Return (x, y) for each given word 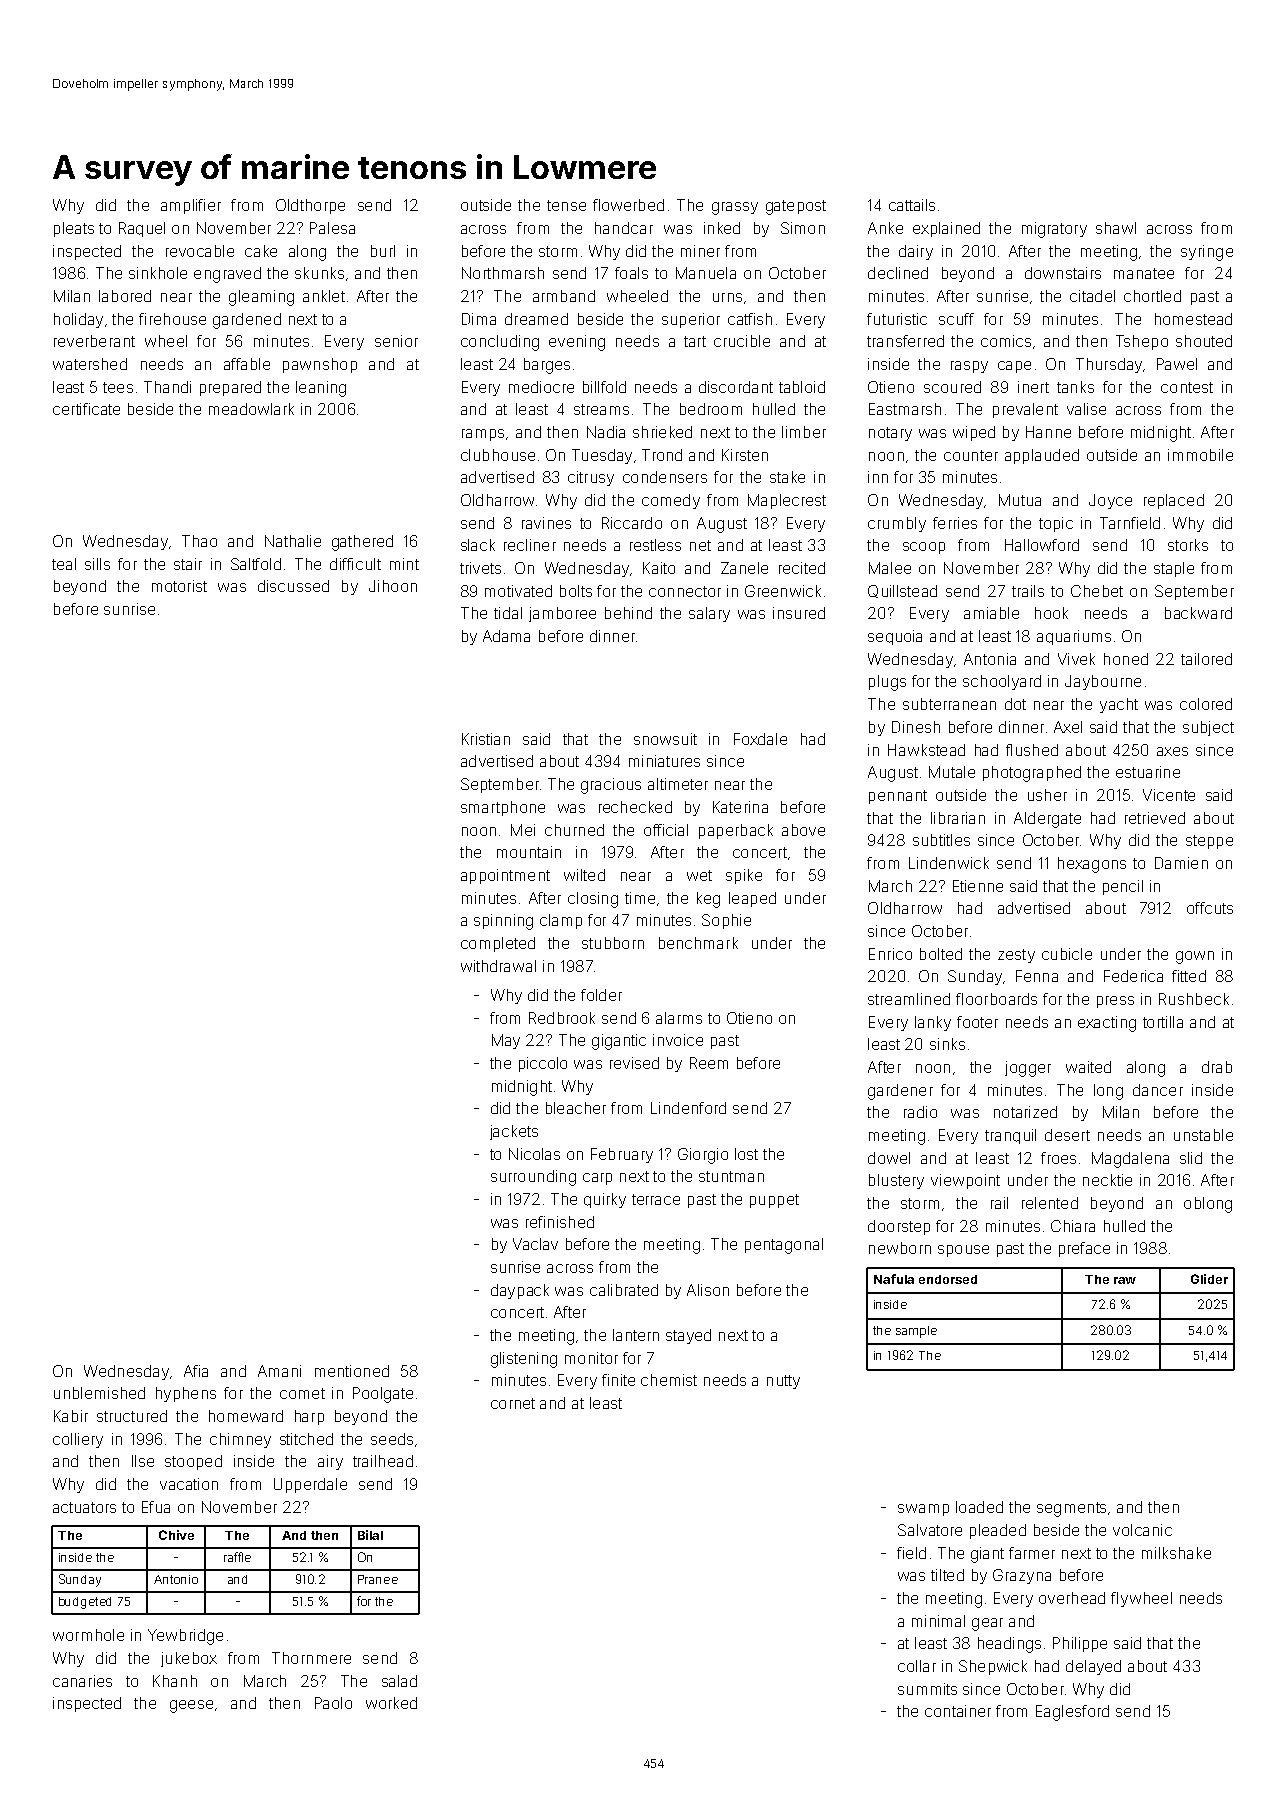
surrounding (533, 1178)
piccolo (543, 1064)
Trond (662, 455)
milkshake (1176, 1553)
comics (1006, 341)
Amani (279, 1371)
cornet (513, 1403)
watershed (90, 364)
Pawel (1177, 364)
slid (1191, 1158)
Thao (199, 541)
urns (727, 297)
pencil (1123, 887)
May (506, 1041)
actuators (84, 1507)
